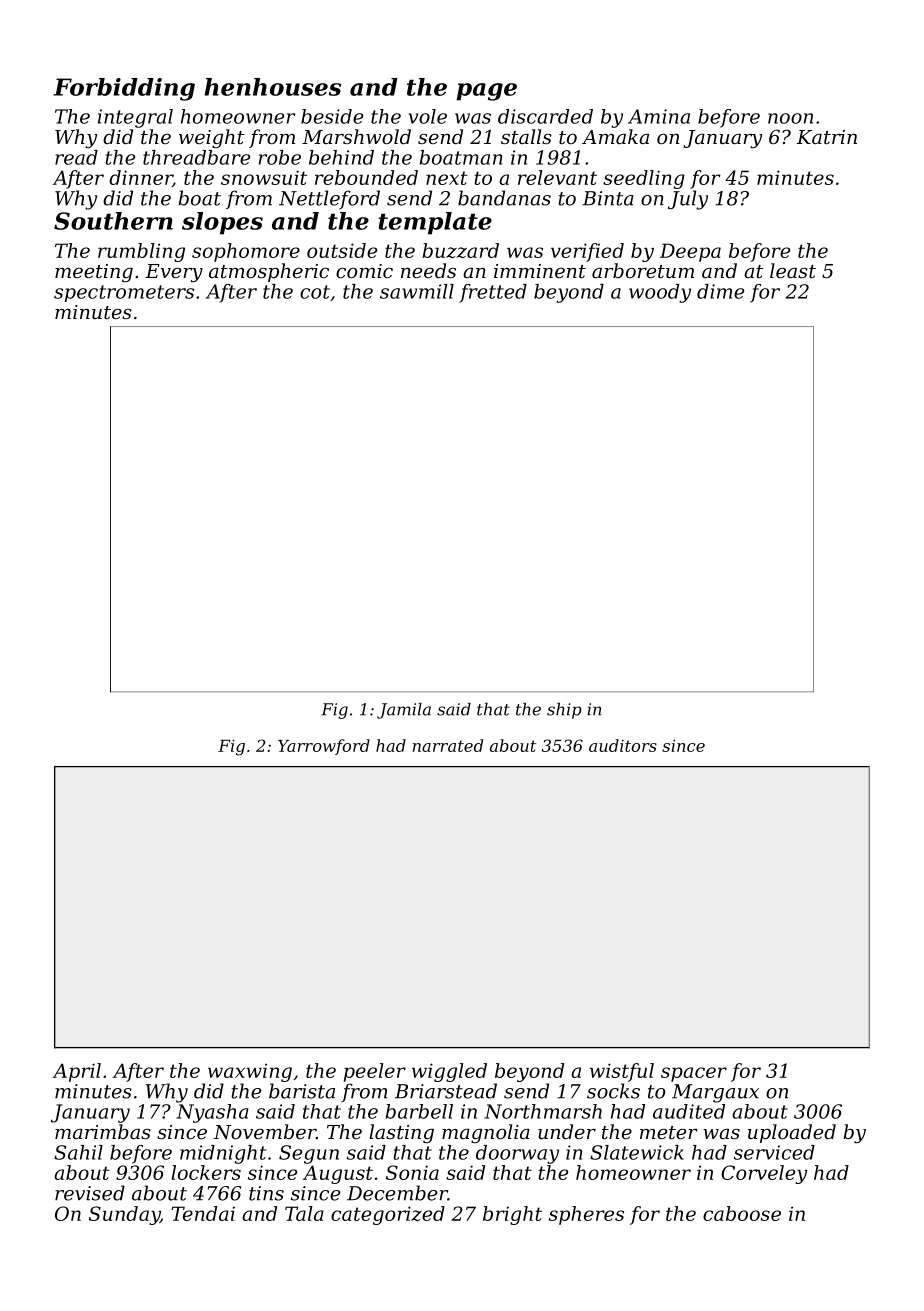 The width and height of the document is (924, 1311). I want to click on henhouses, so click(272, 87).
